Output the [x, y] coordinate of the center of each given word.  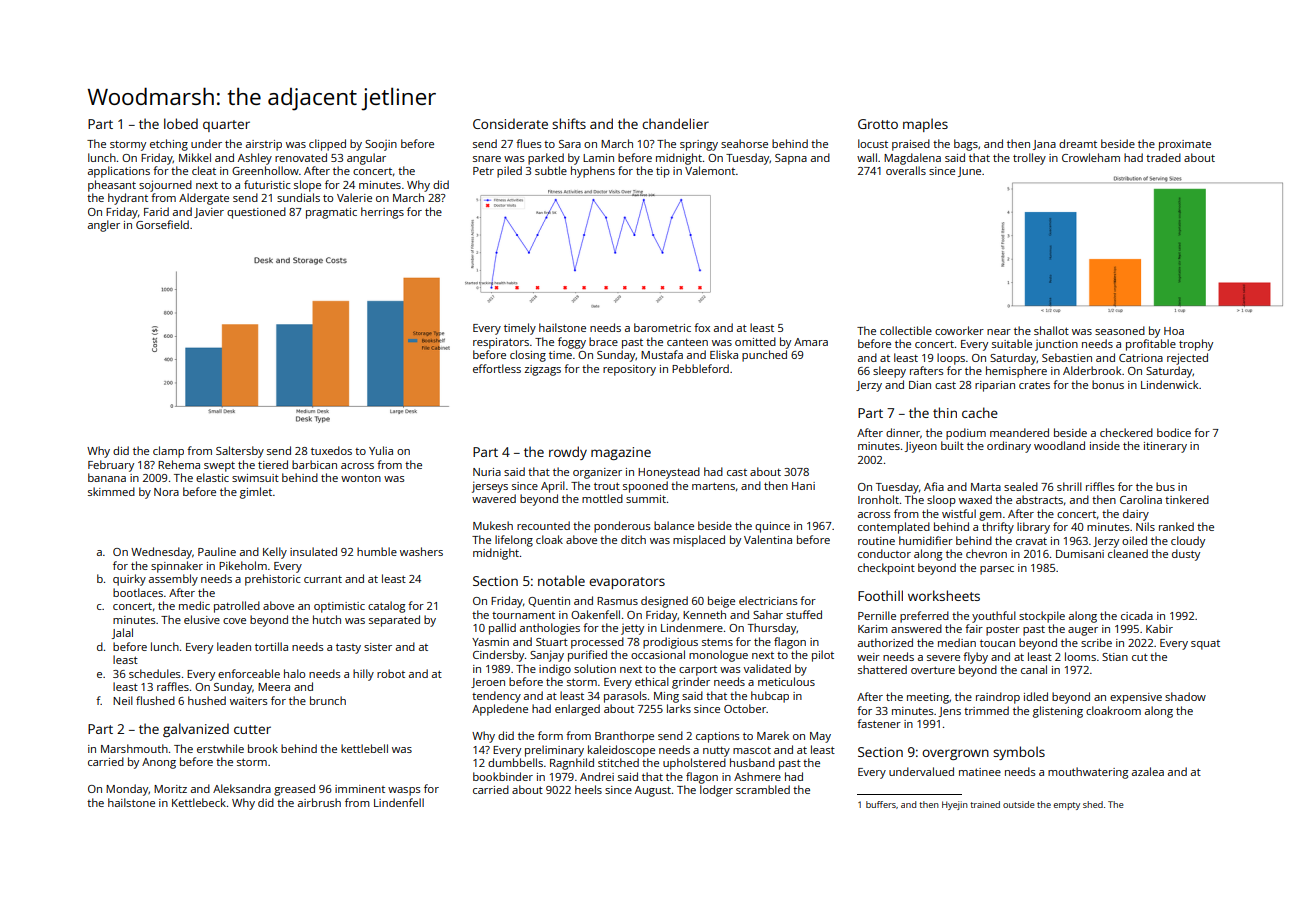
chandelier [675, 123]
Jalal [122, 633]
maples [925, 125]
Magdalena [912, 159]
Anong [159, 763]
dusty [1186, 555]
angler [104, 226]
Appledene [500, 710]
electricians [768, 600]
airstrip [264, 145]
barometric [662, 327]
